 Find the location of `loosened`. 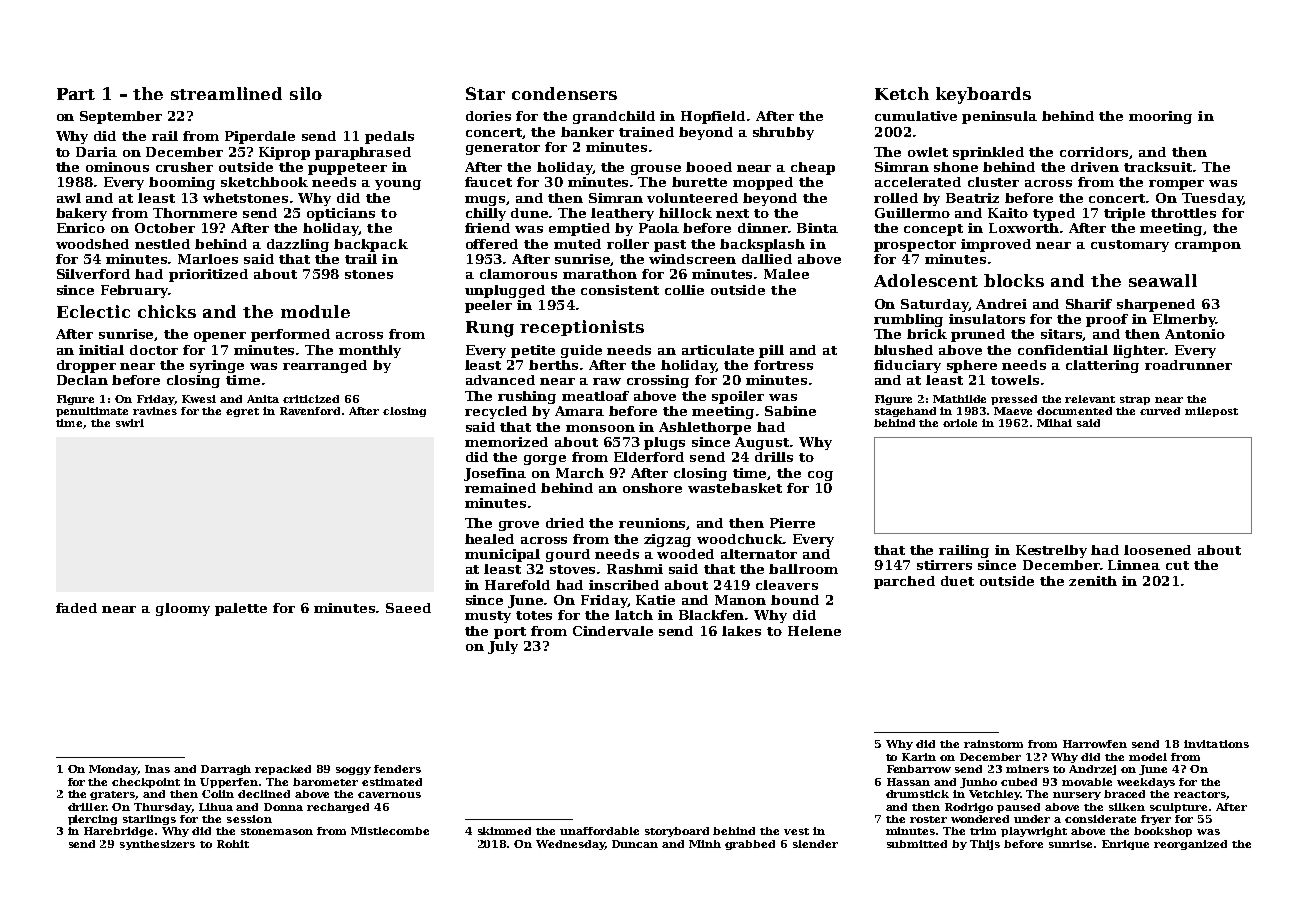

loosened is located at coordinates (1157, 550).
